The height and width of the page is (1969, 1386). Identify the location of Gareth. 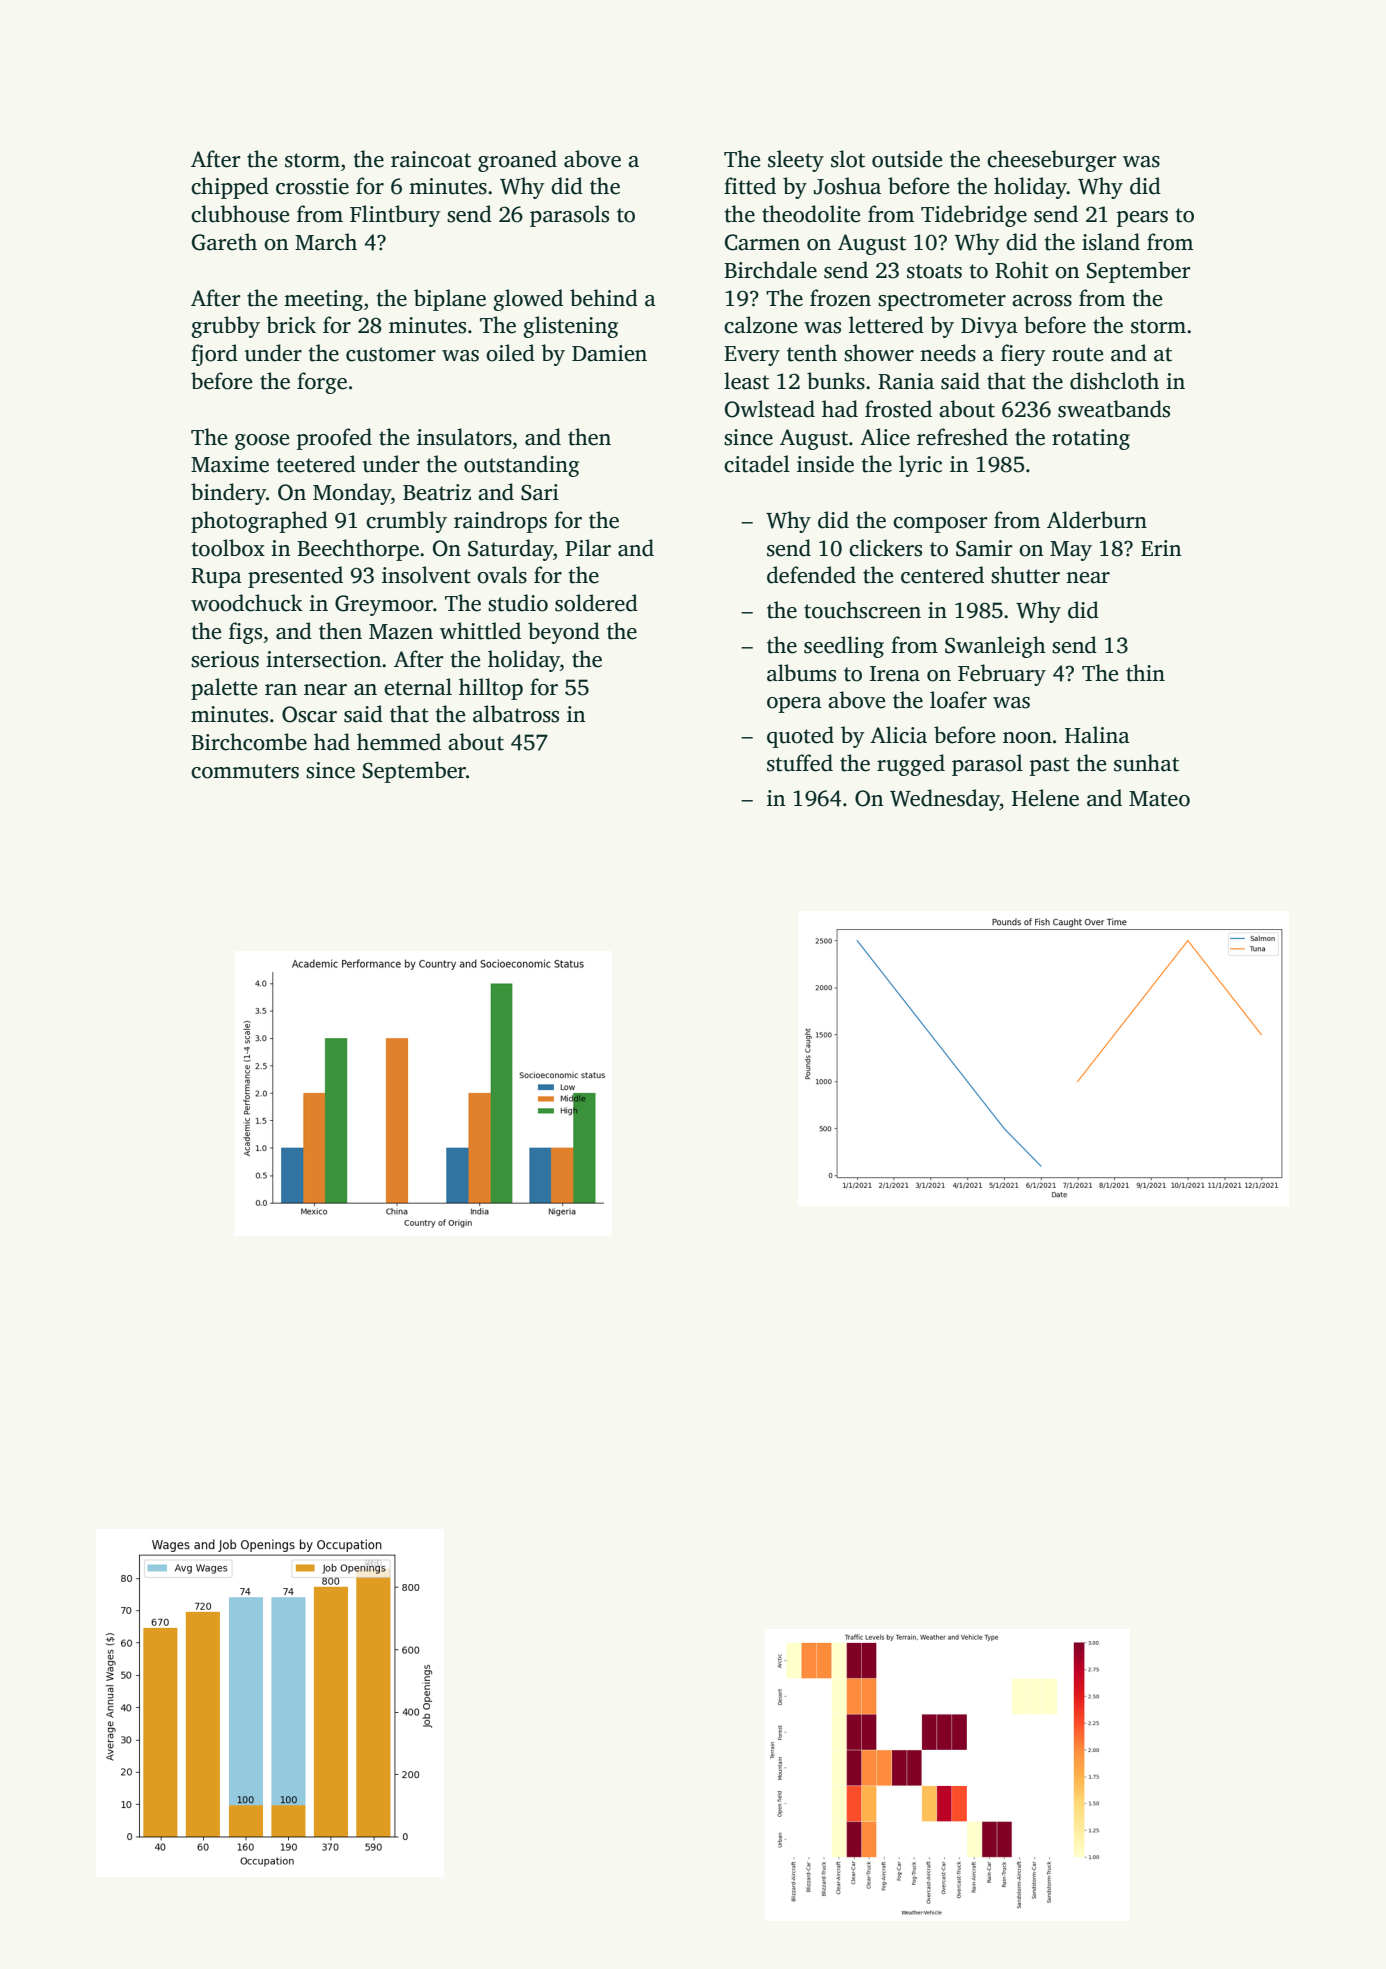
(224, 242).
